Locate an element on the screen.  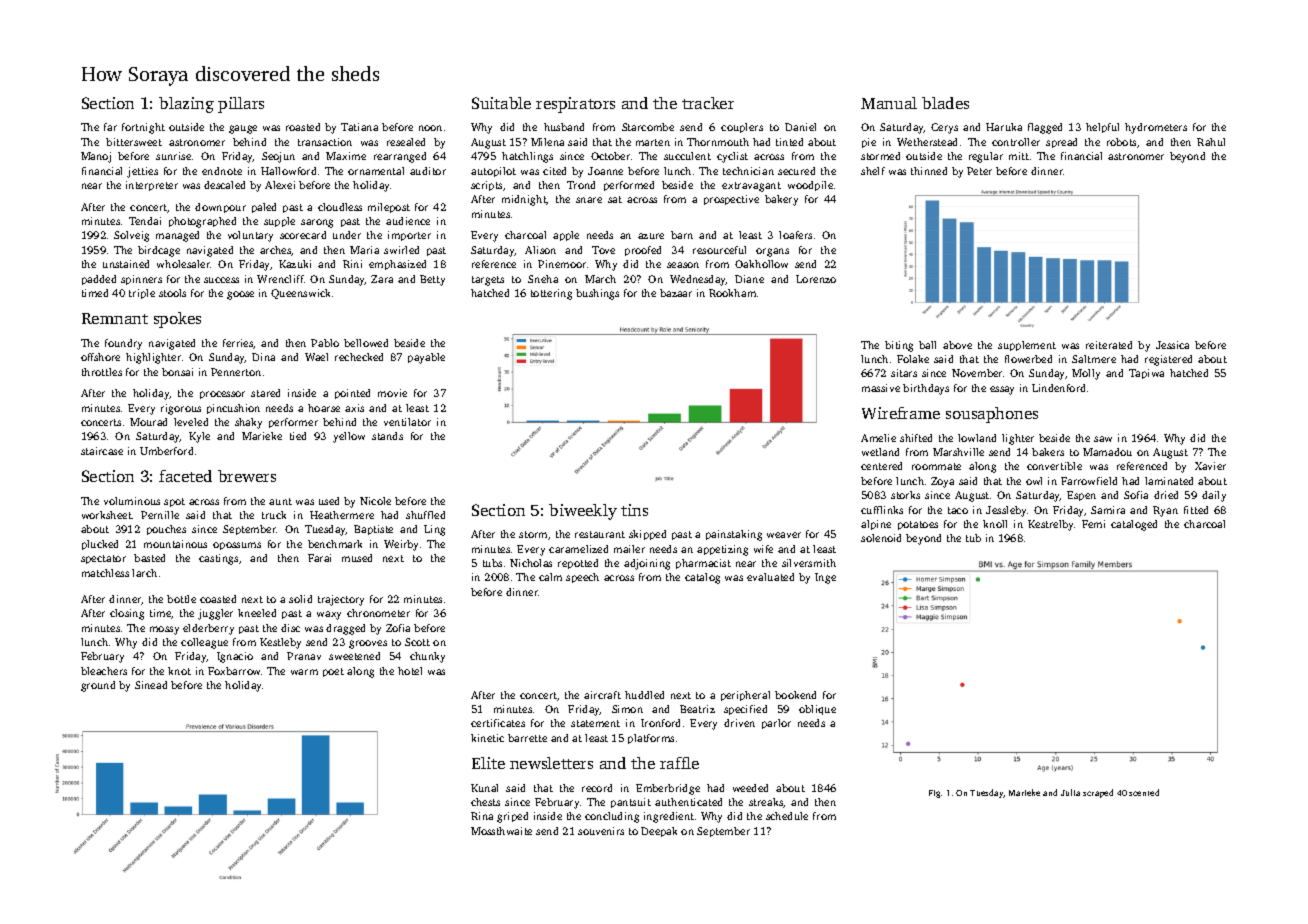
pillars is located at coordinates (241, 105).
